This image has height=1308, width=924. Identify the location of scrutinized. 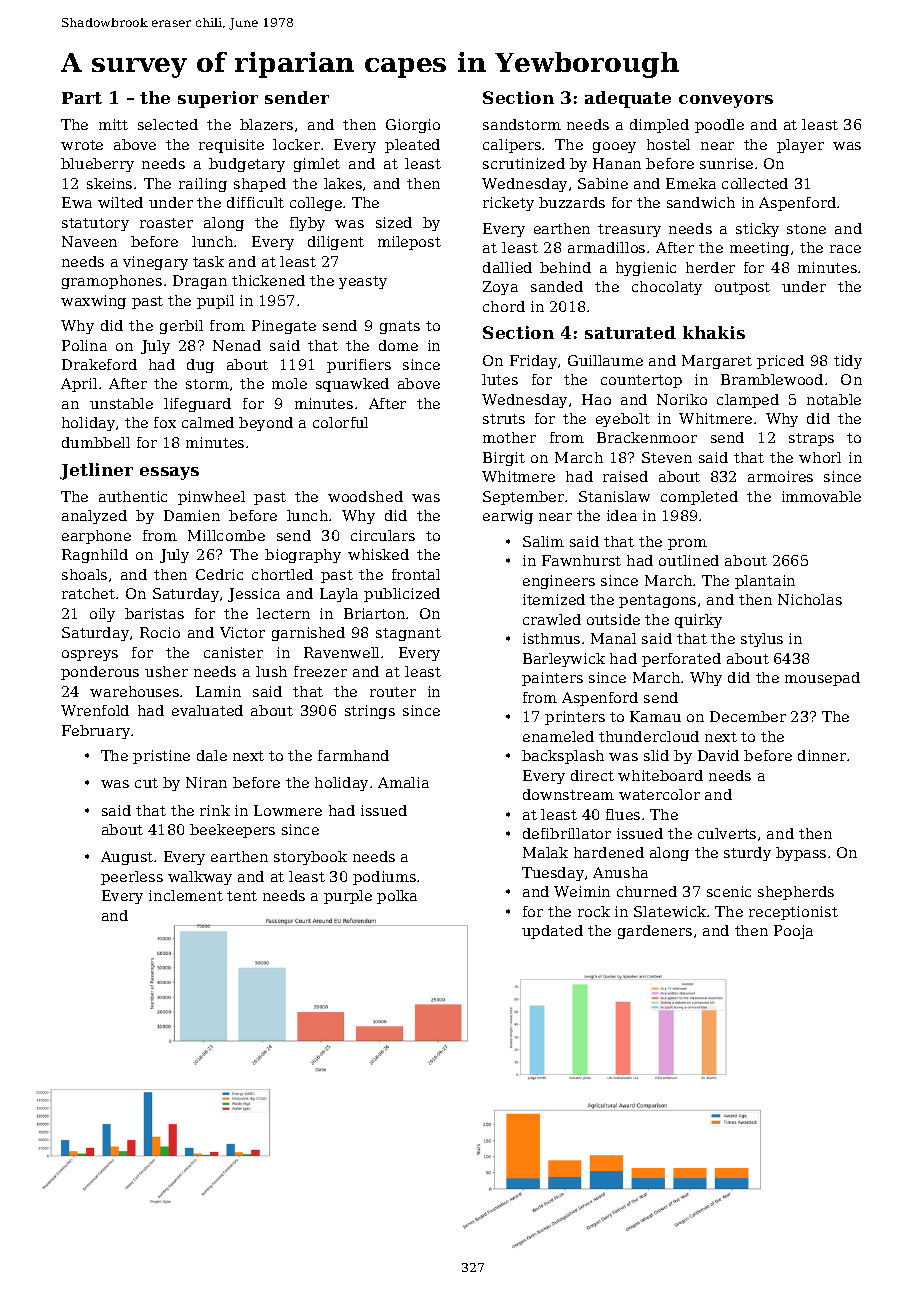
(524, 163).
